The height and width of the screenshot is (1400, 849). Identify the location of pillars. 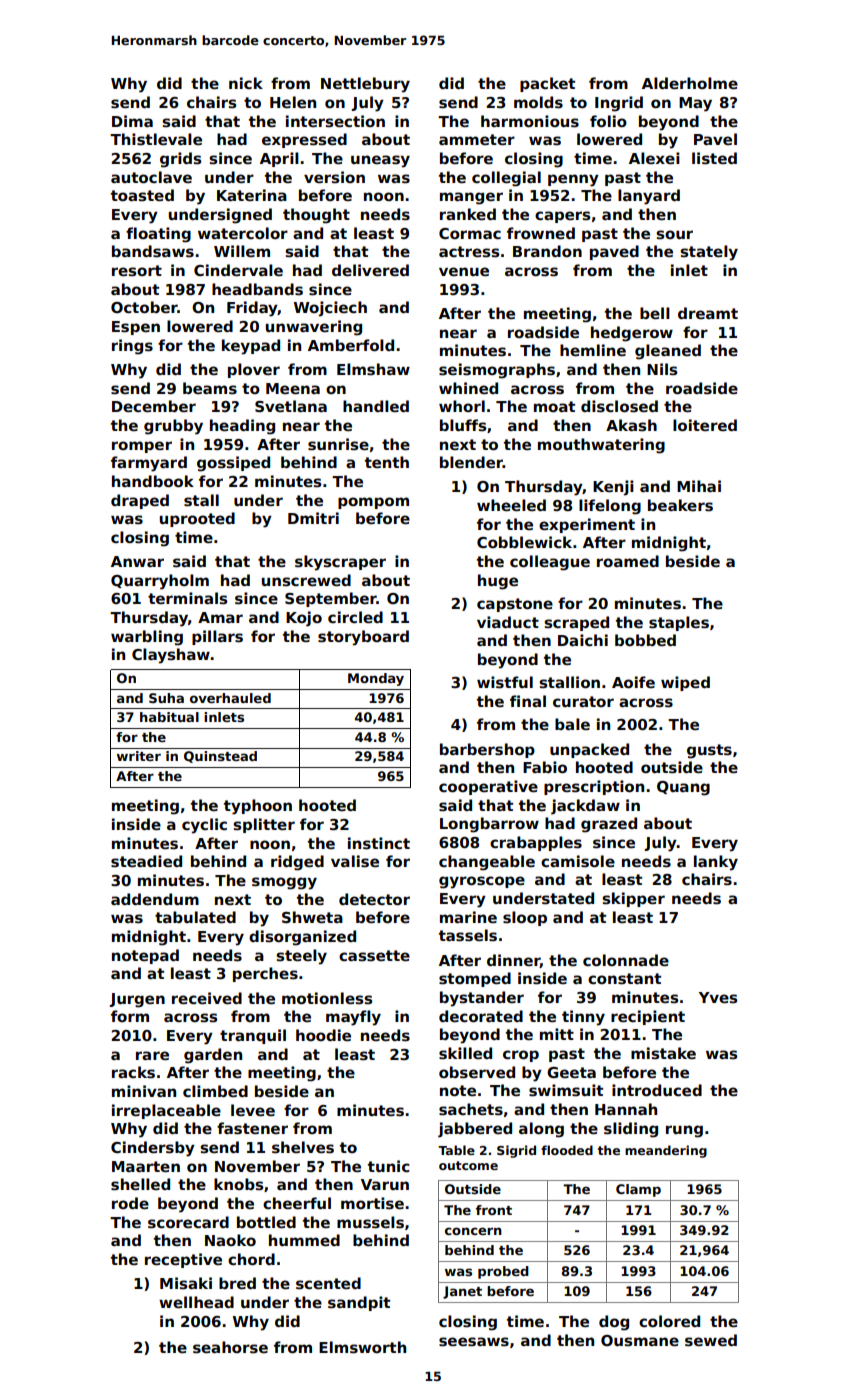
(217, 637).
